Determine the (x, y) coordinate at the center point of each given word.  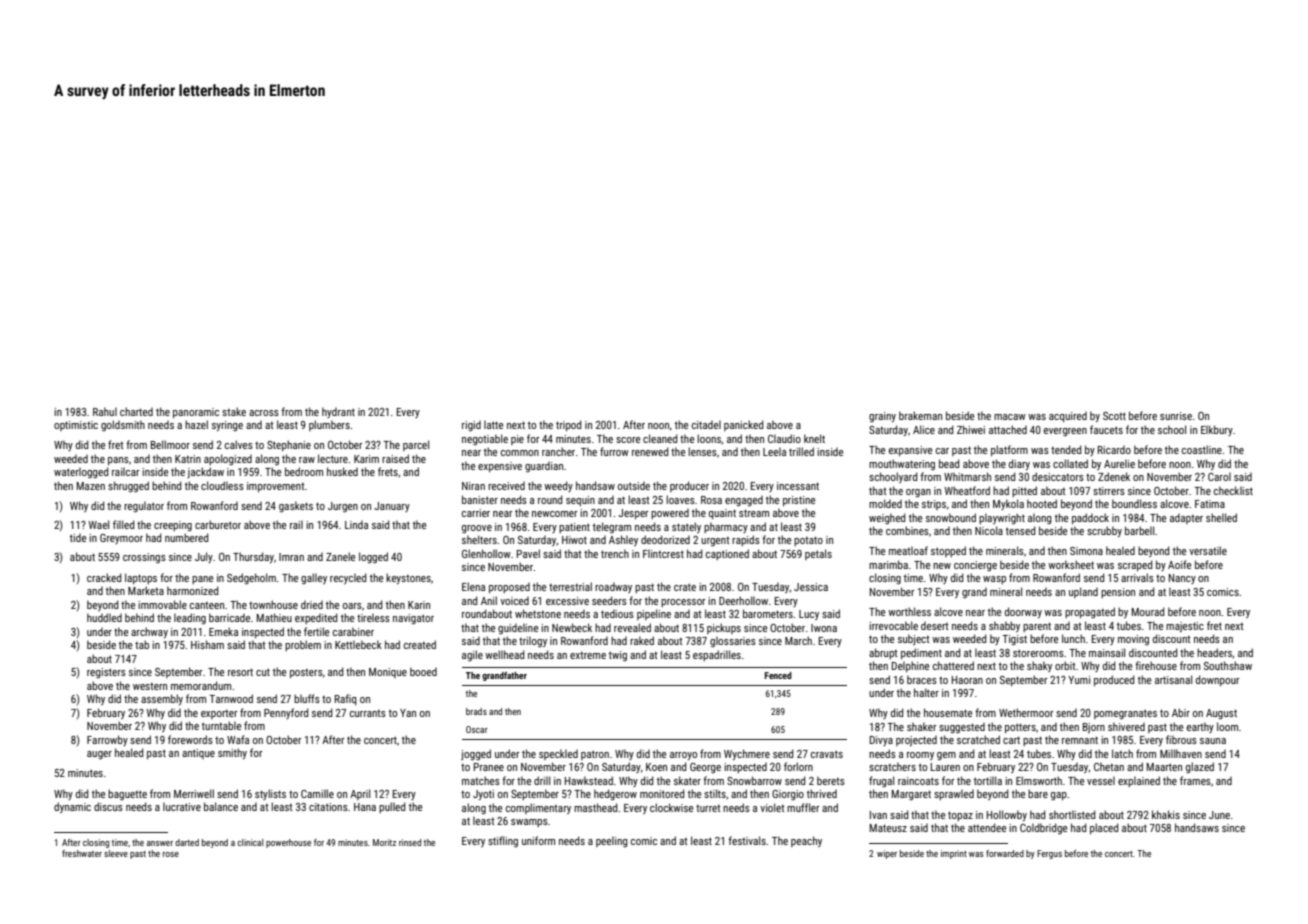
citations (328, 807)
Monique (388, 673)
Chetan (1109, 766)
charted (136, 411)
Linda (356, 525)
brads (476, 711)
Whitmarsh (967, 476)
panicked (743, 425)
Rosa (711, 500)
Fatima (1210, 504)
